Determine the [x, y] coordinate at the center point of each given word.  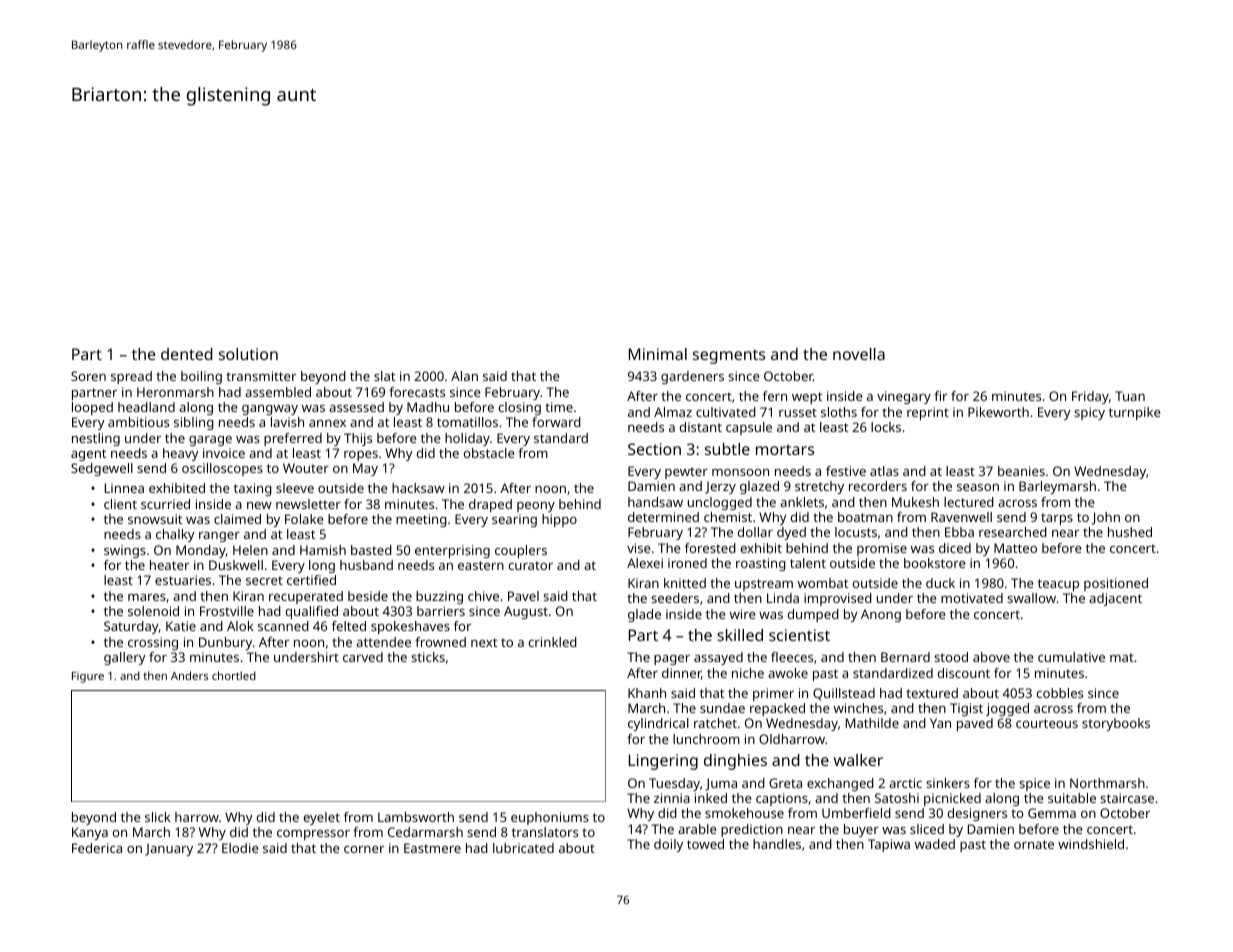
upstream [764, 585]
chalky [175, 535]
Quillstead [844, 694]
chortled [234, 675]
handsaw [655, 502]
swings [125, 551]
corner [364, 849]
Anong [881, 615]
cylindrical [658, 724]
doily [668, 845]
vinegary [904, 397]
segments [729, 356]
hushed [1130, 532]
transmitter [261, 376]
